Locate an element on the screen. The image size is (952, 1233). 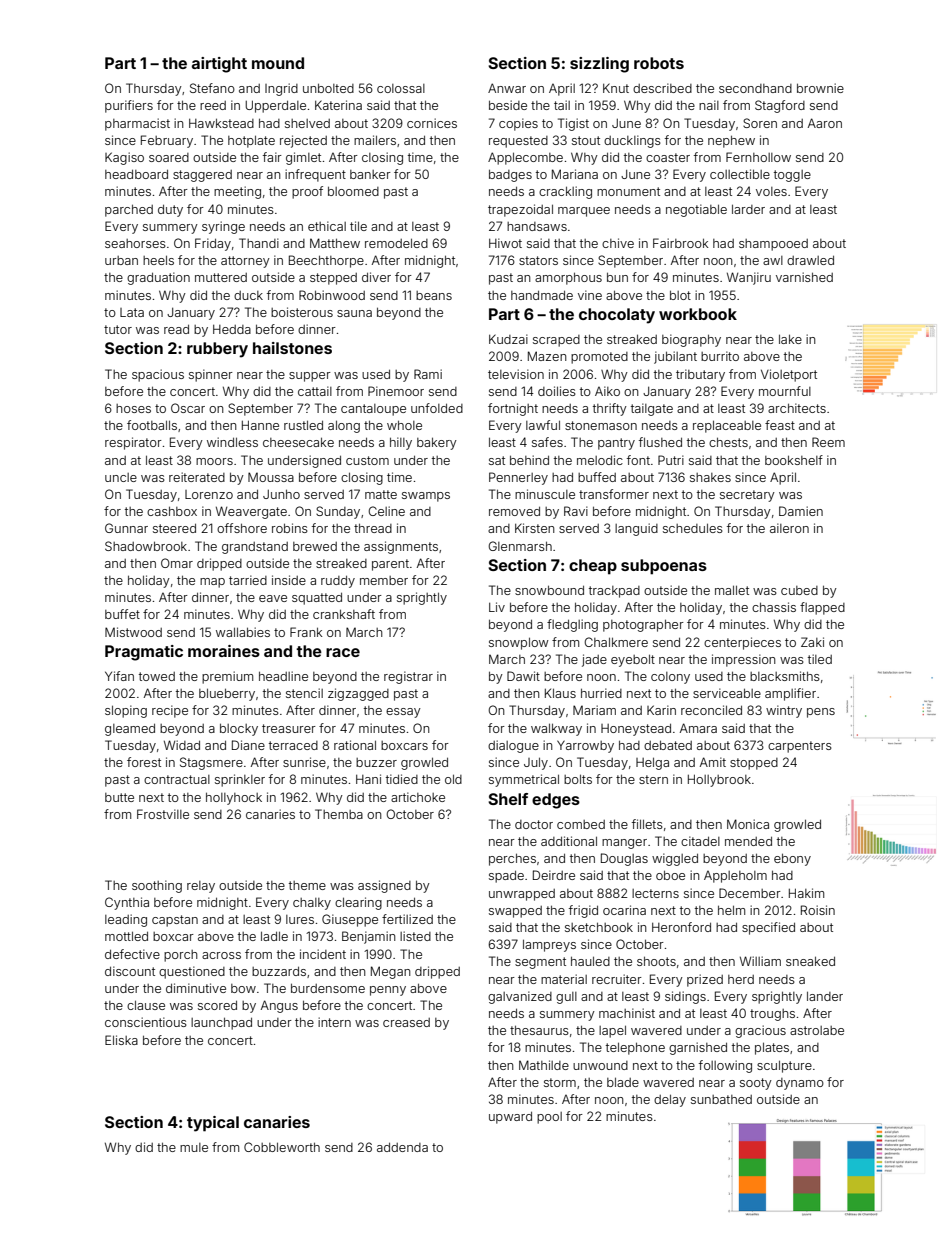
oboe is located at coordinates (670, 875).
